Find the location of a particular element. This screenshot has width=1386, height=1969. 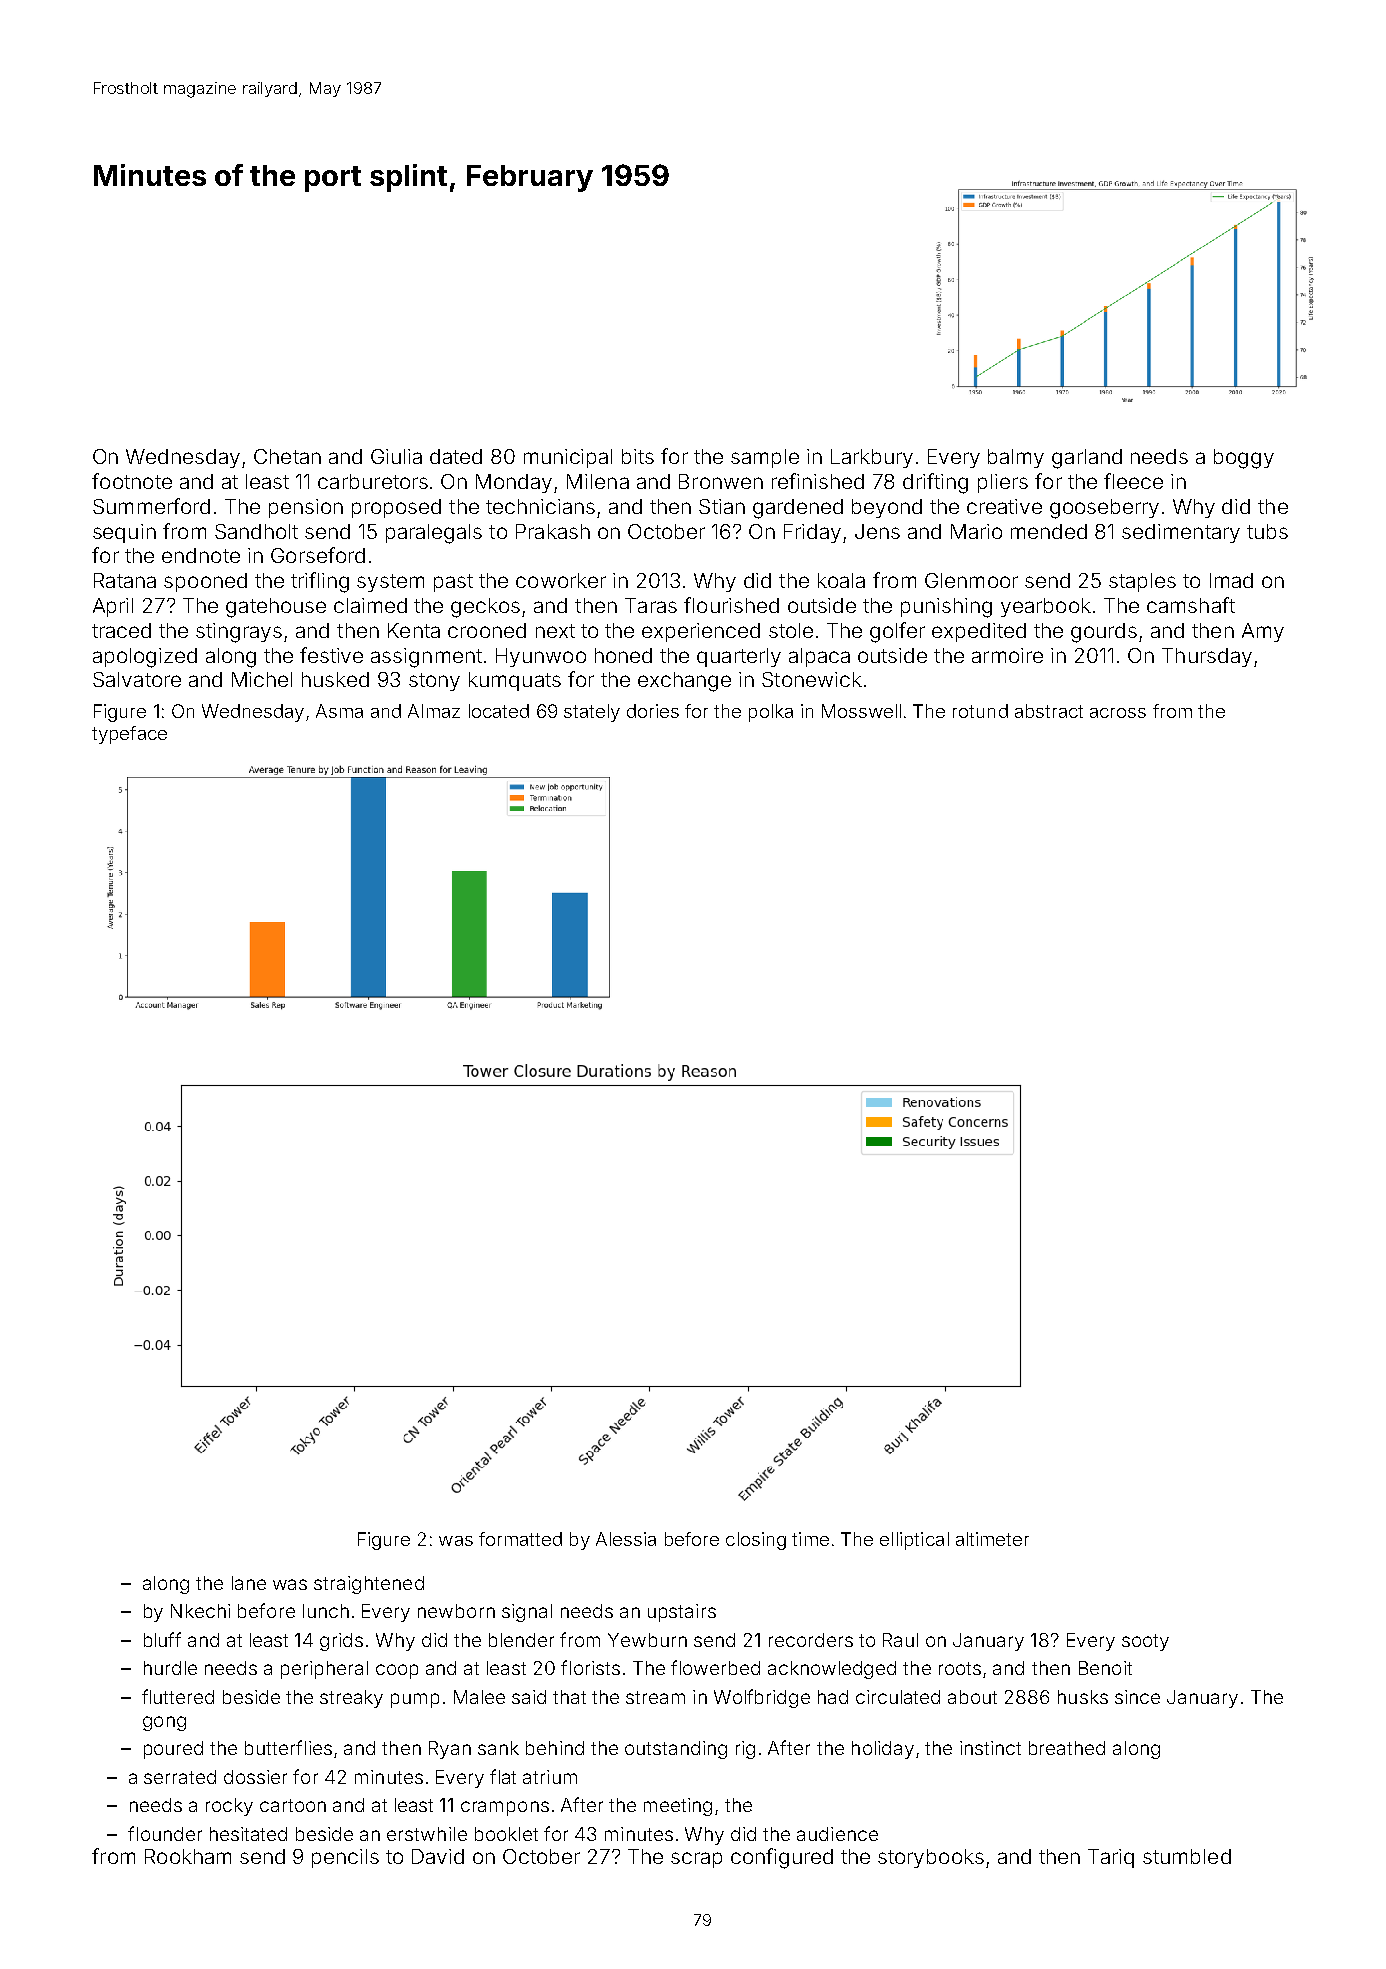

Kenta is located at coordinates (414, 630).
